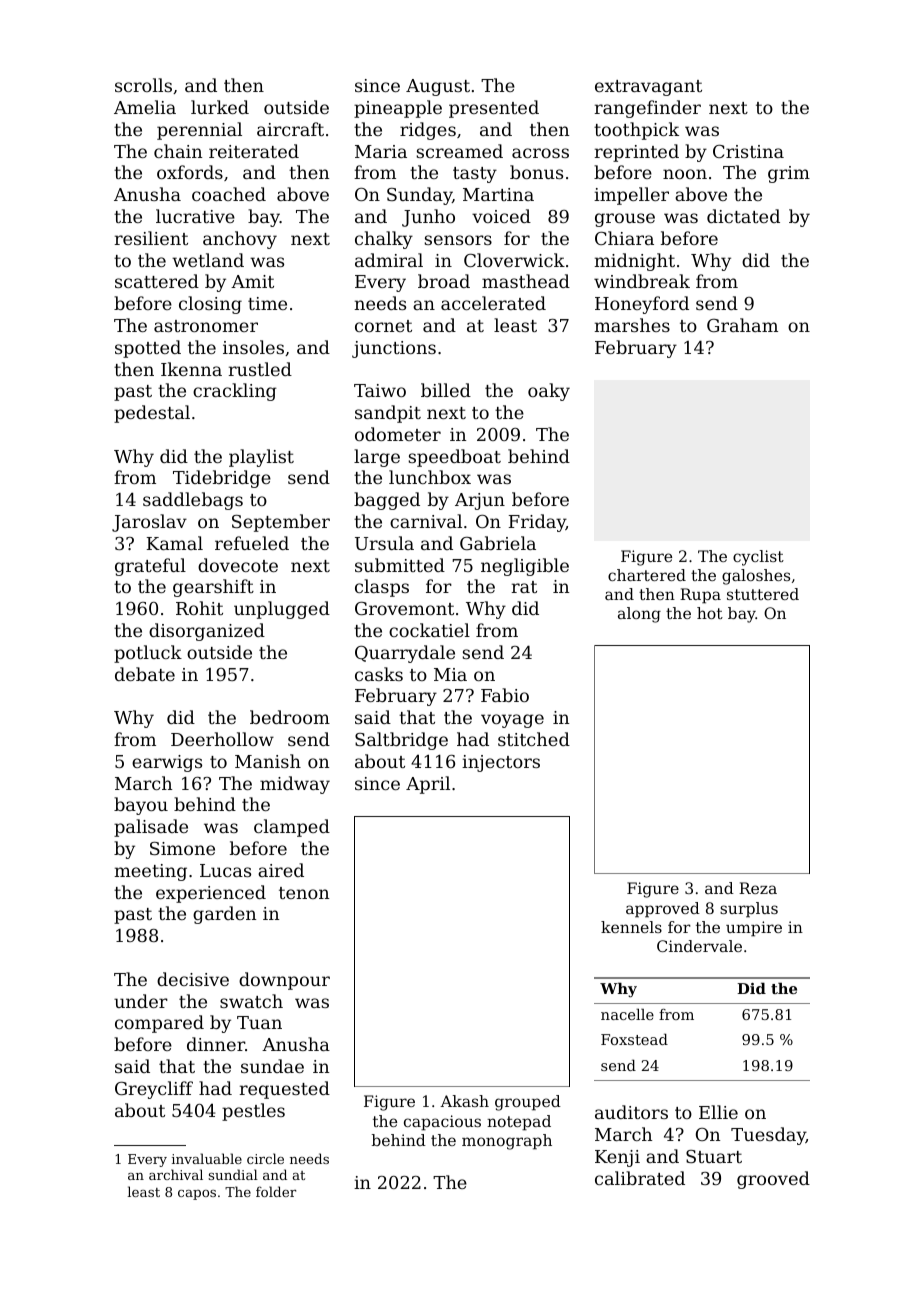 Image resolution: width=924 pixels, height=1308 pixels. I want to click on anchovy, so click(240, 240).
